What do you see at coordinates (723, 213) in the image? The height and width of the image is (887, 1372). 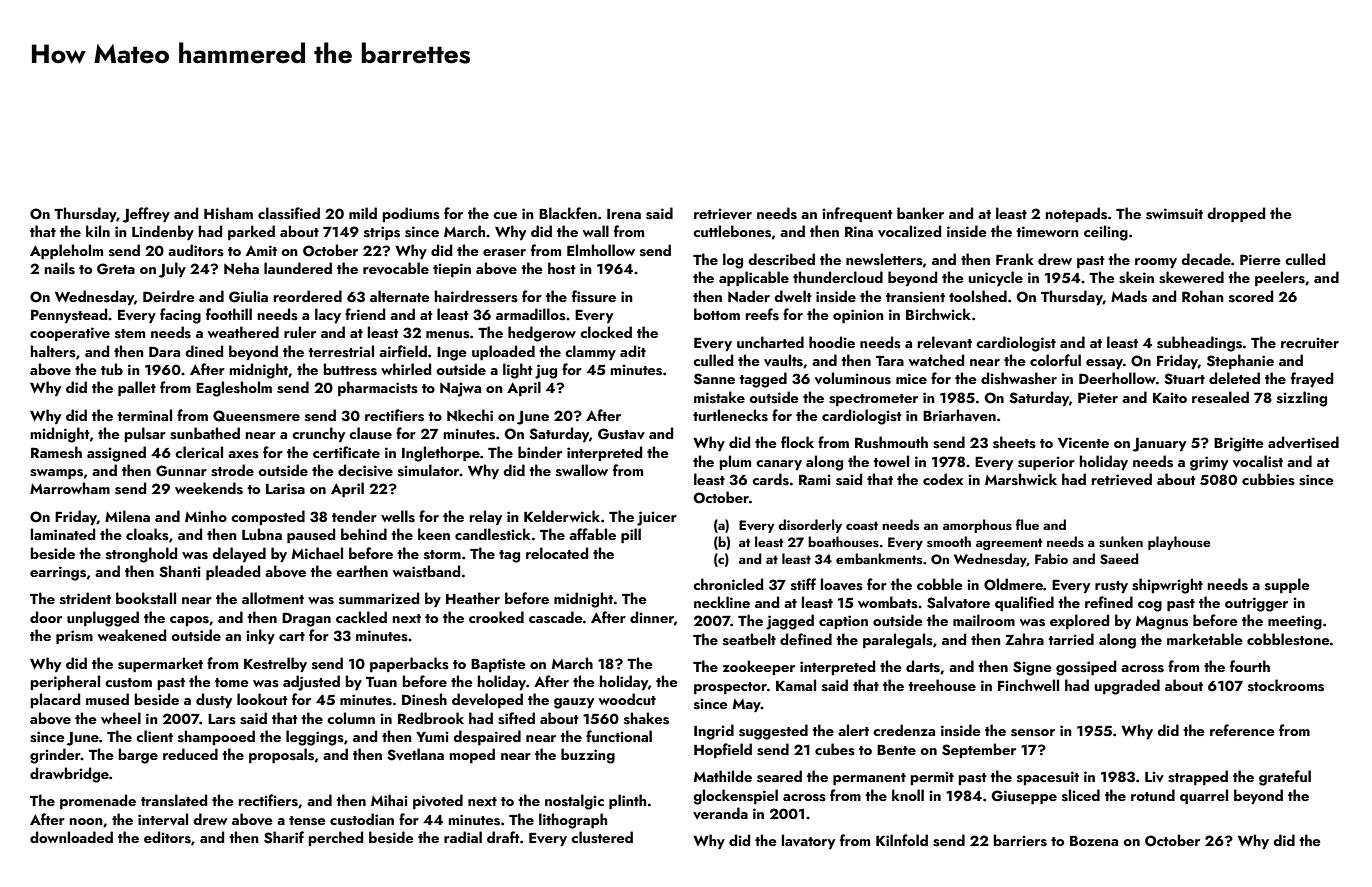 I see `retriever` at bounding box center [723, 213].
